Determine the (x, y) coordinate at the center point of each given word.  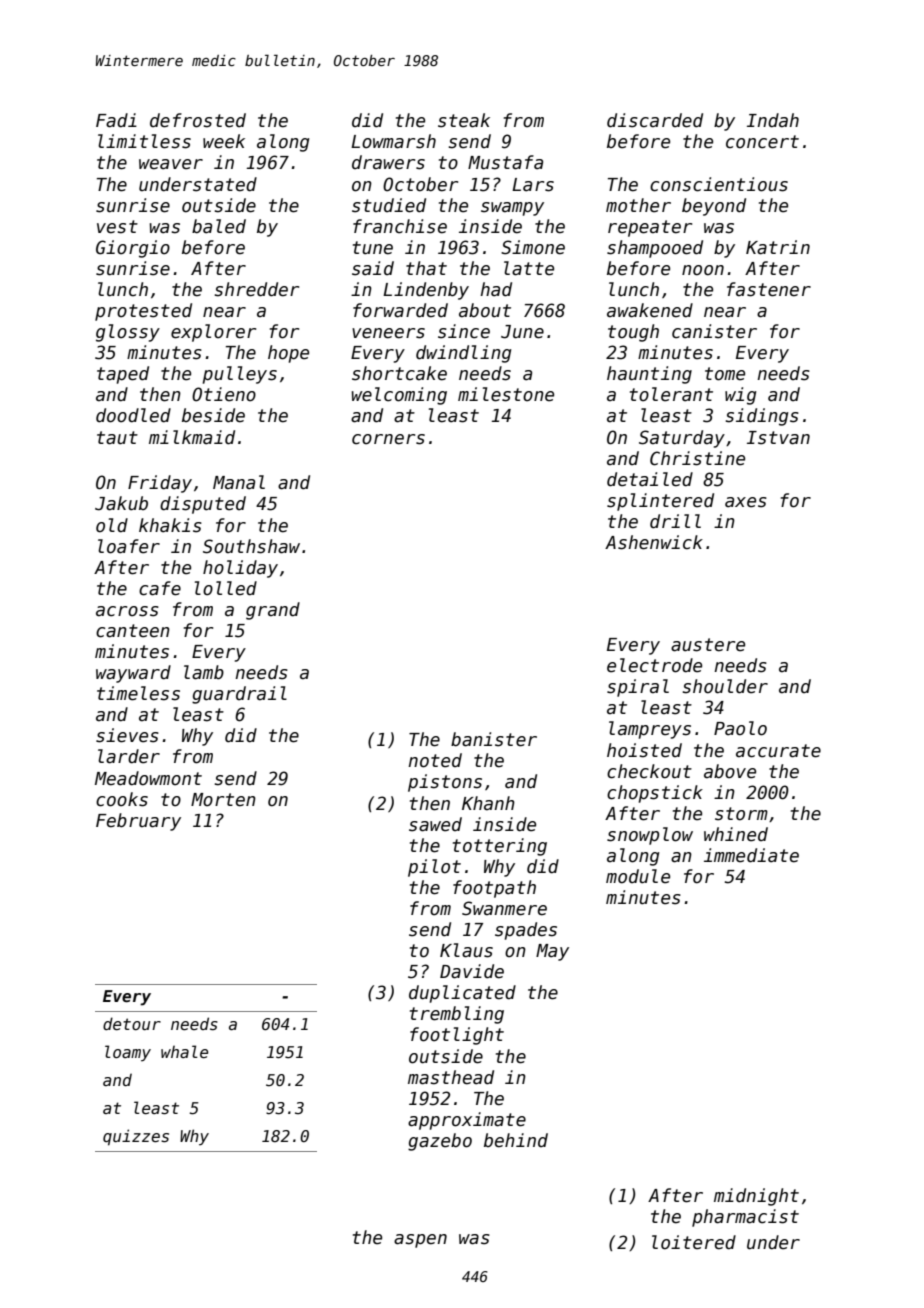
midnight (756, 1197)
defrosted (198, 120)
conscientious (719, 184)
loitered (694, 1242)
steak (464, 120)
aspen (420, 1241)
